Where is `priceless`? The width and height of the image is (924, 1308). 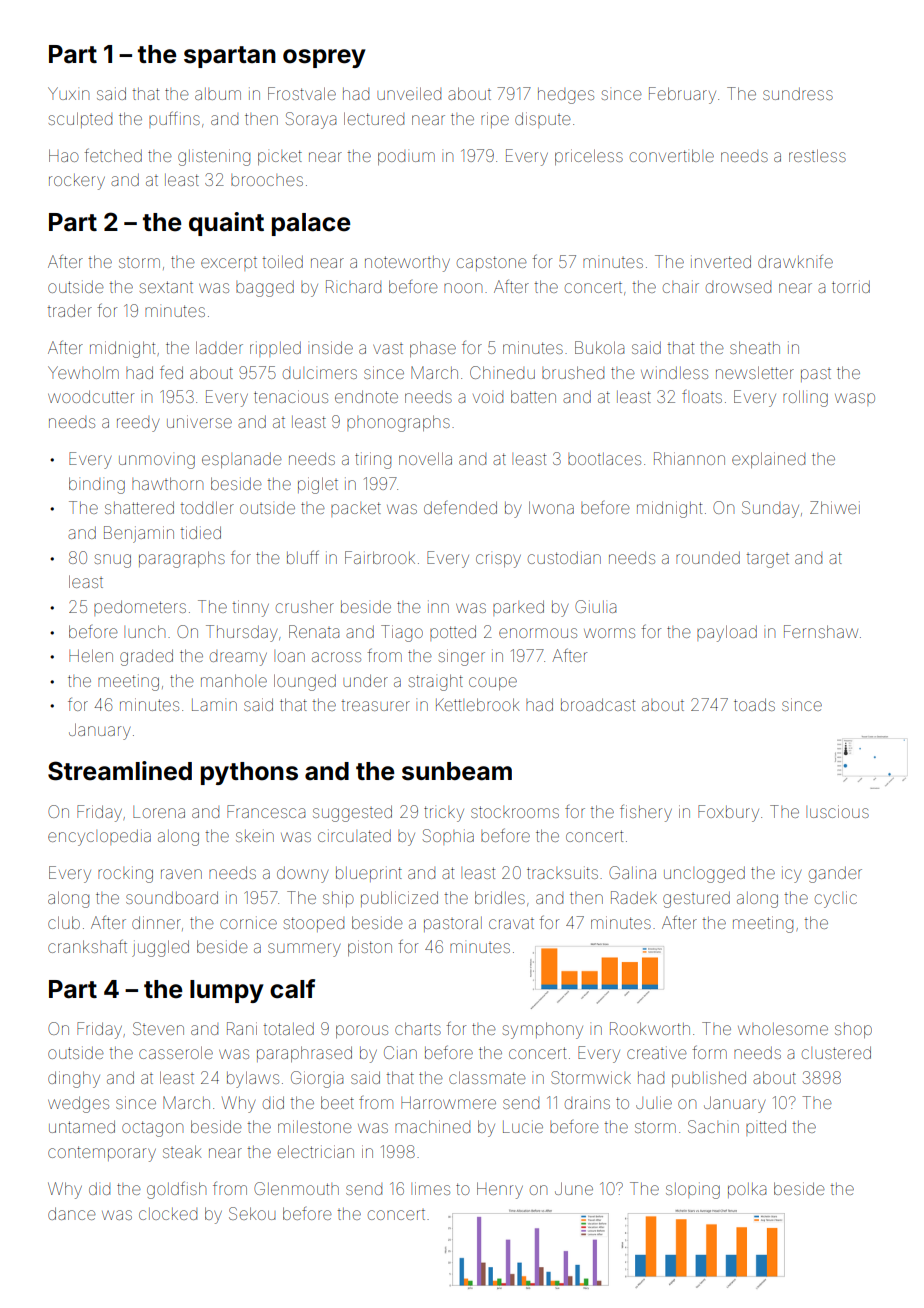 priceless is located at coordinates (589, 157).
